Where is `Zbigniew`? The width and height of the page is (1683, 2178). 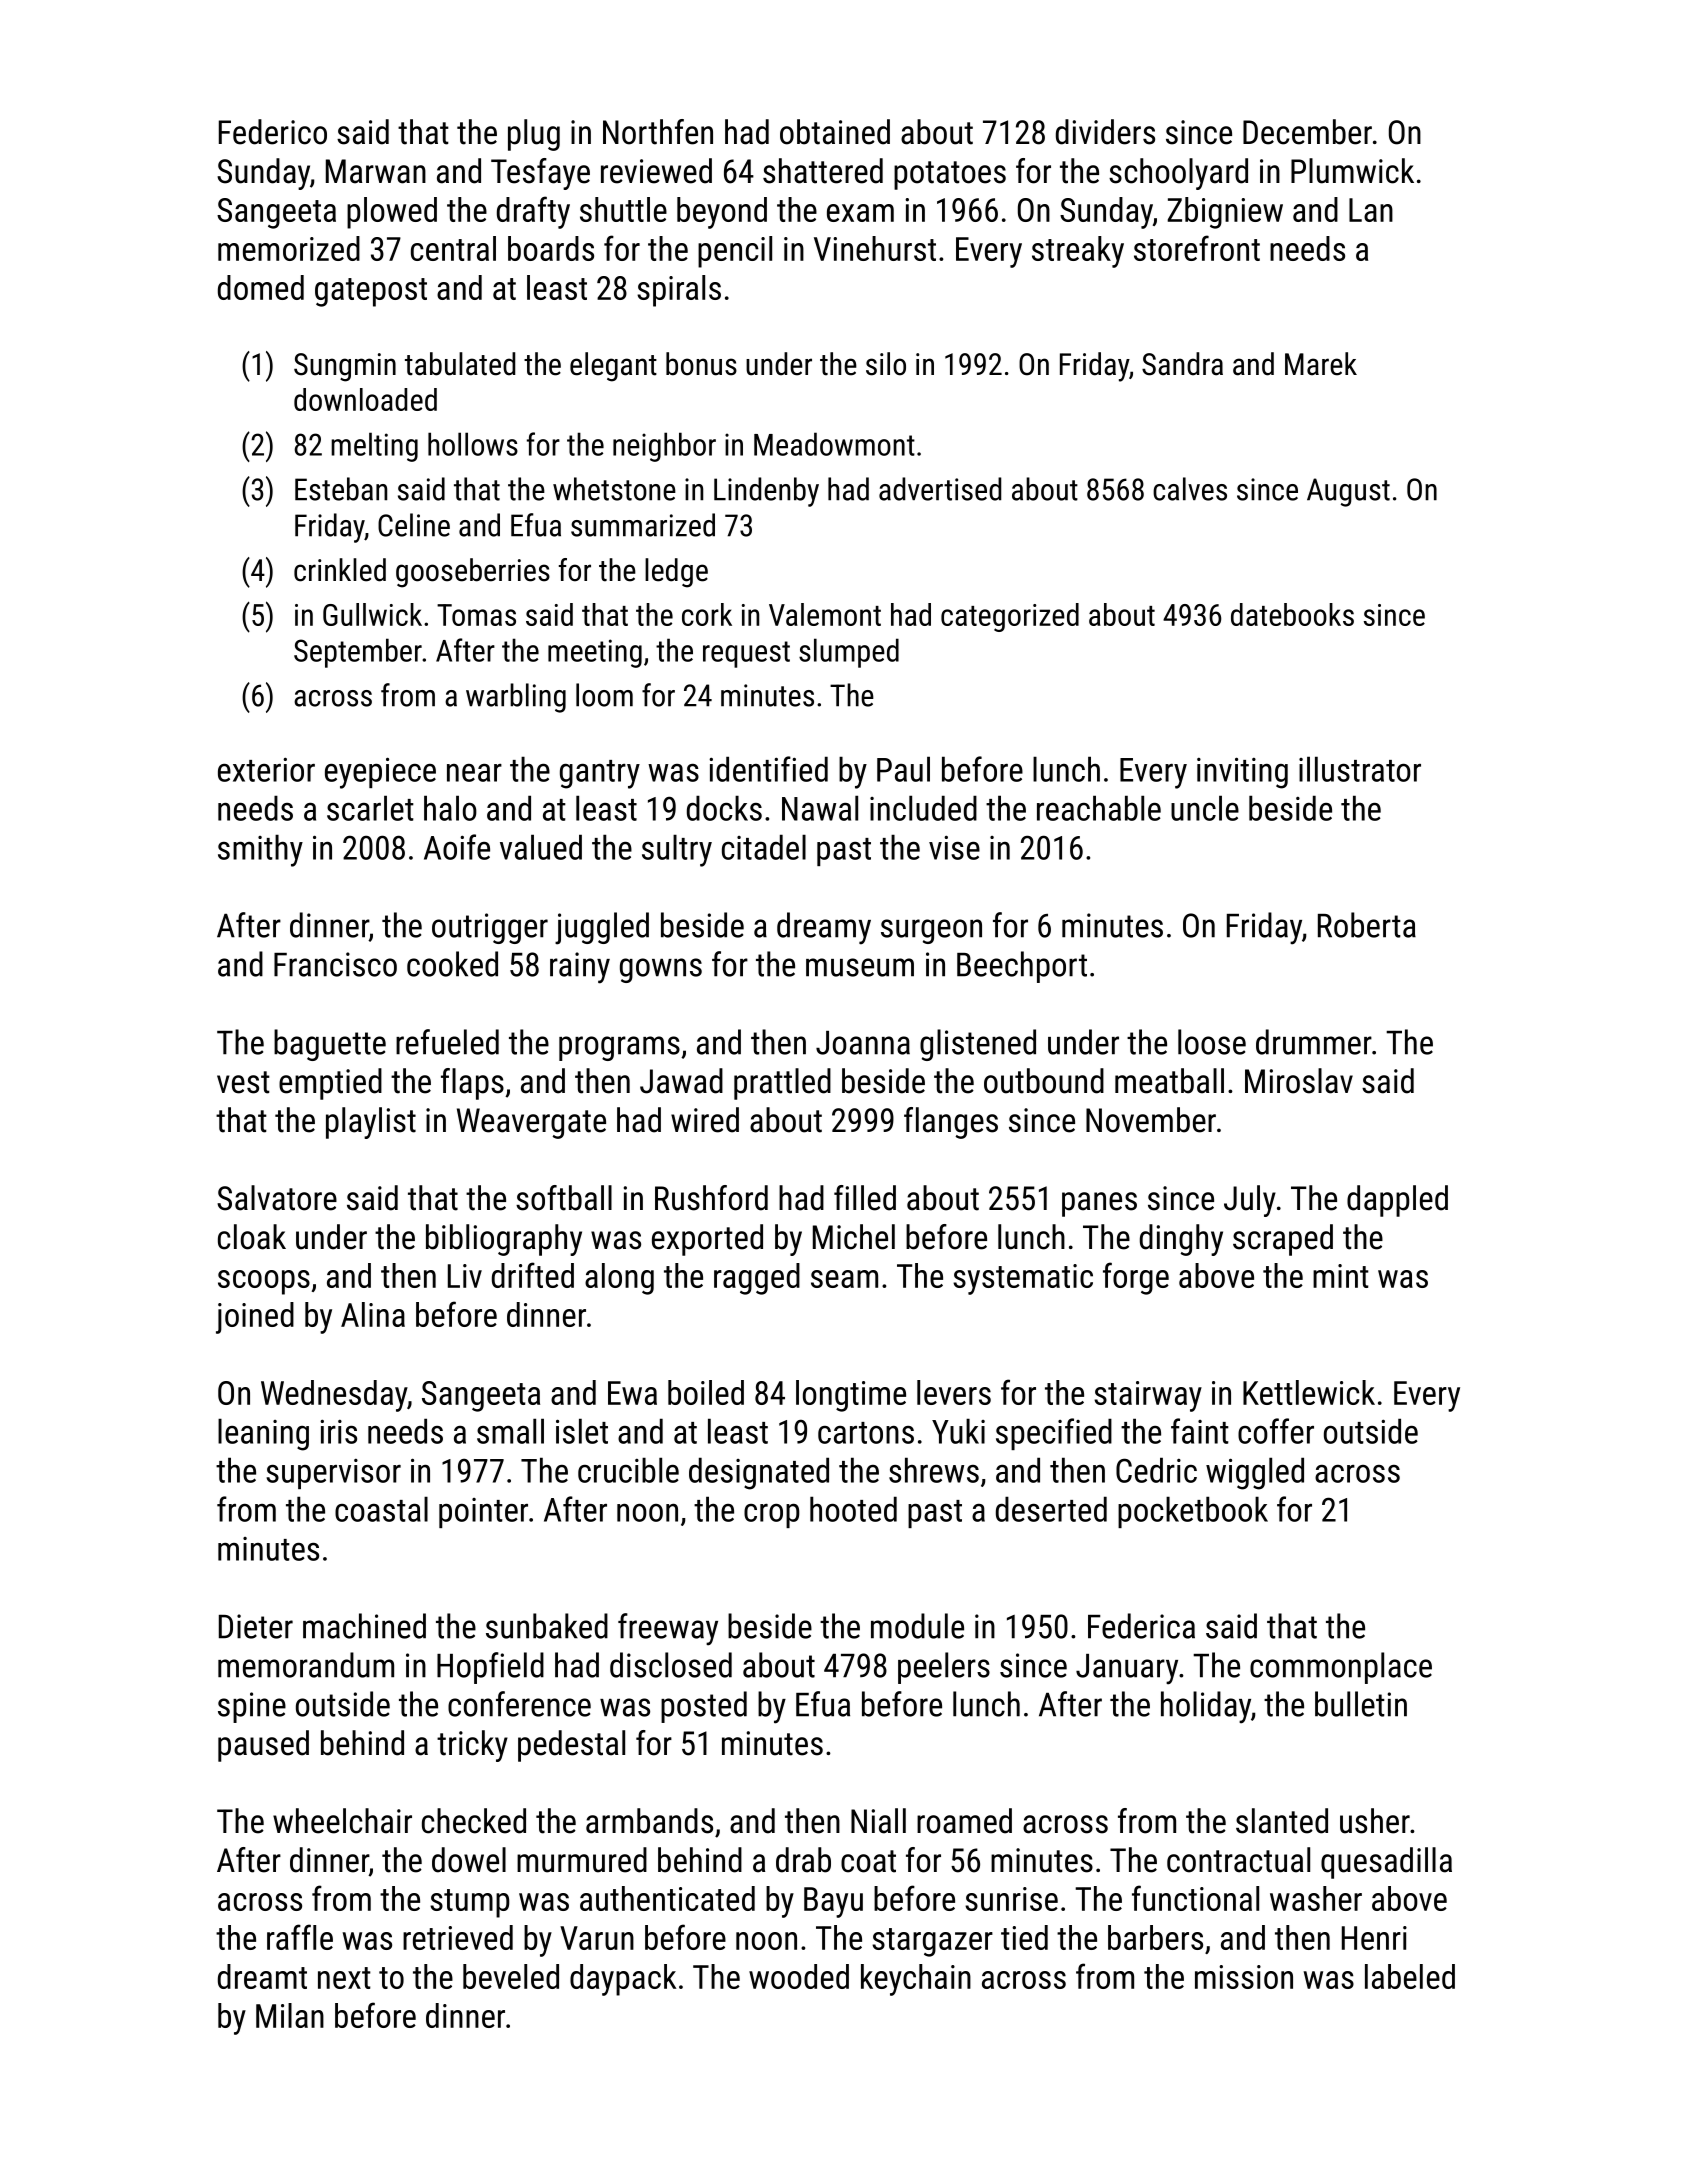 Zbigniew is located at coordinates (1225, 213).
